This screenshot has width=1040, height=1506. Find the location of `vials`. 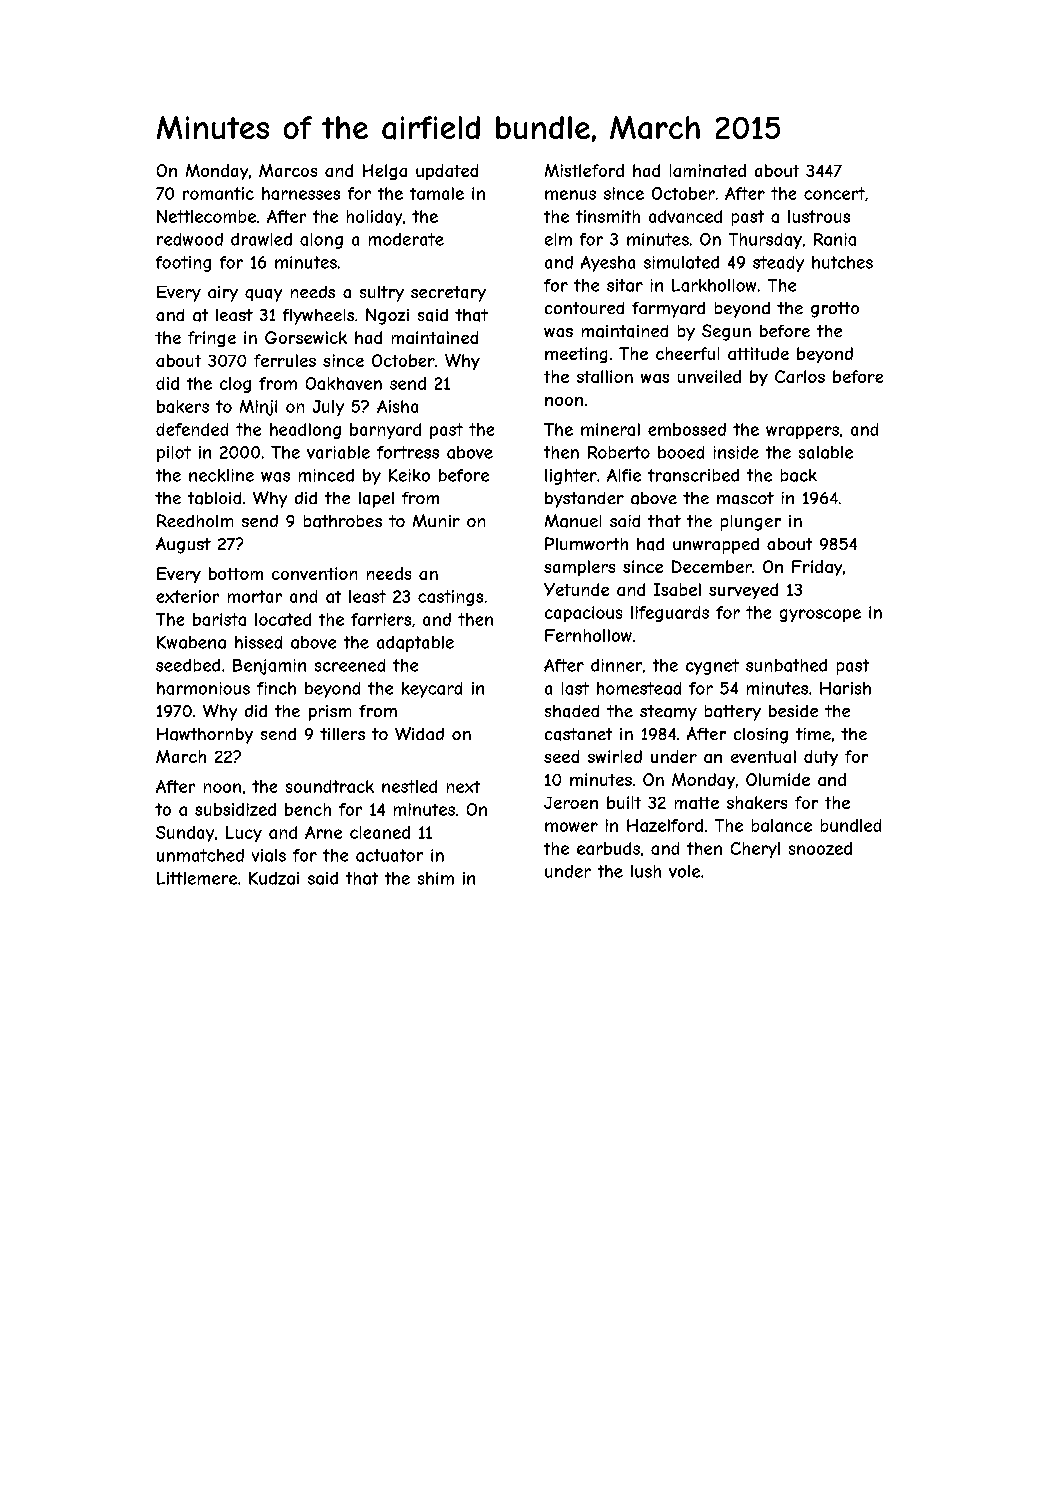

vials is located at coordinates (269, 855).
